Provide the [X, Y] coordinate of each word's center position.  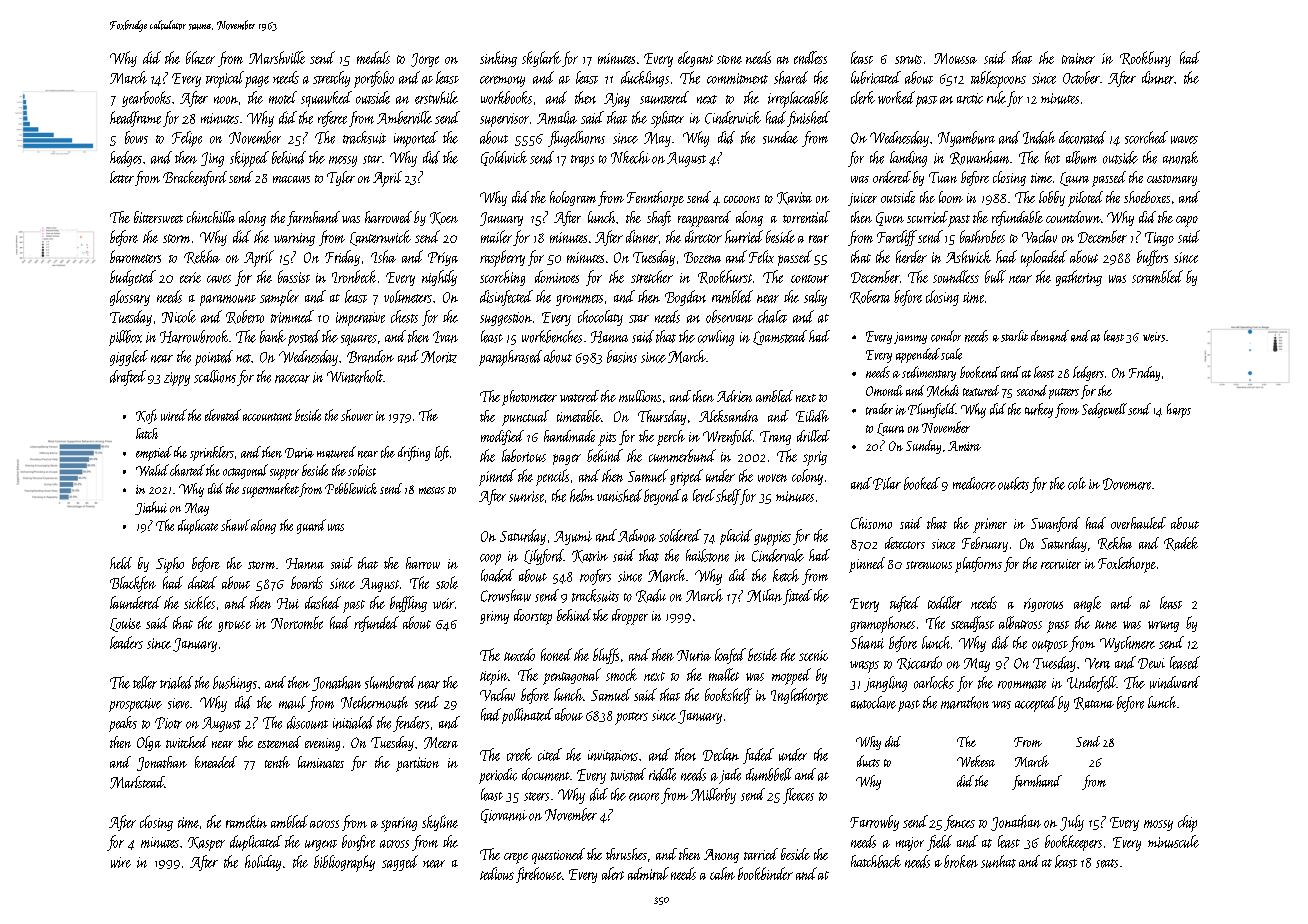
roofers [595, 577]
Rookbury [1145, 59]
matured [336, 452]
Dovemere [1127, 484]
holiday [263, 863]
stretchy [331, 79]
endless [810, 57]
